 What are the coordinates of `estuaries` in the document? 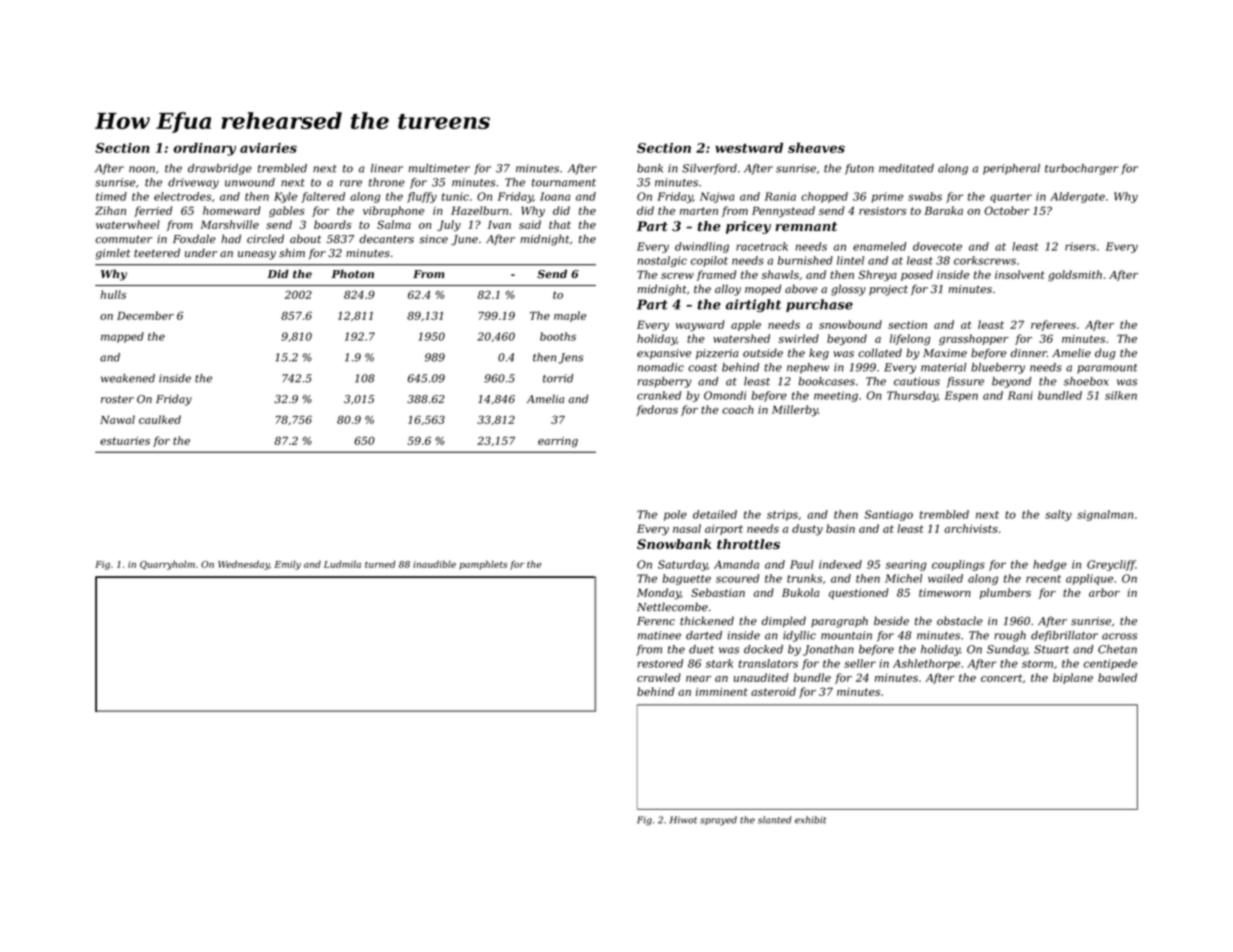 It's located at (125, 441).
